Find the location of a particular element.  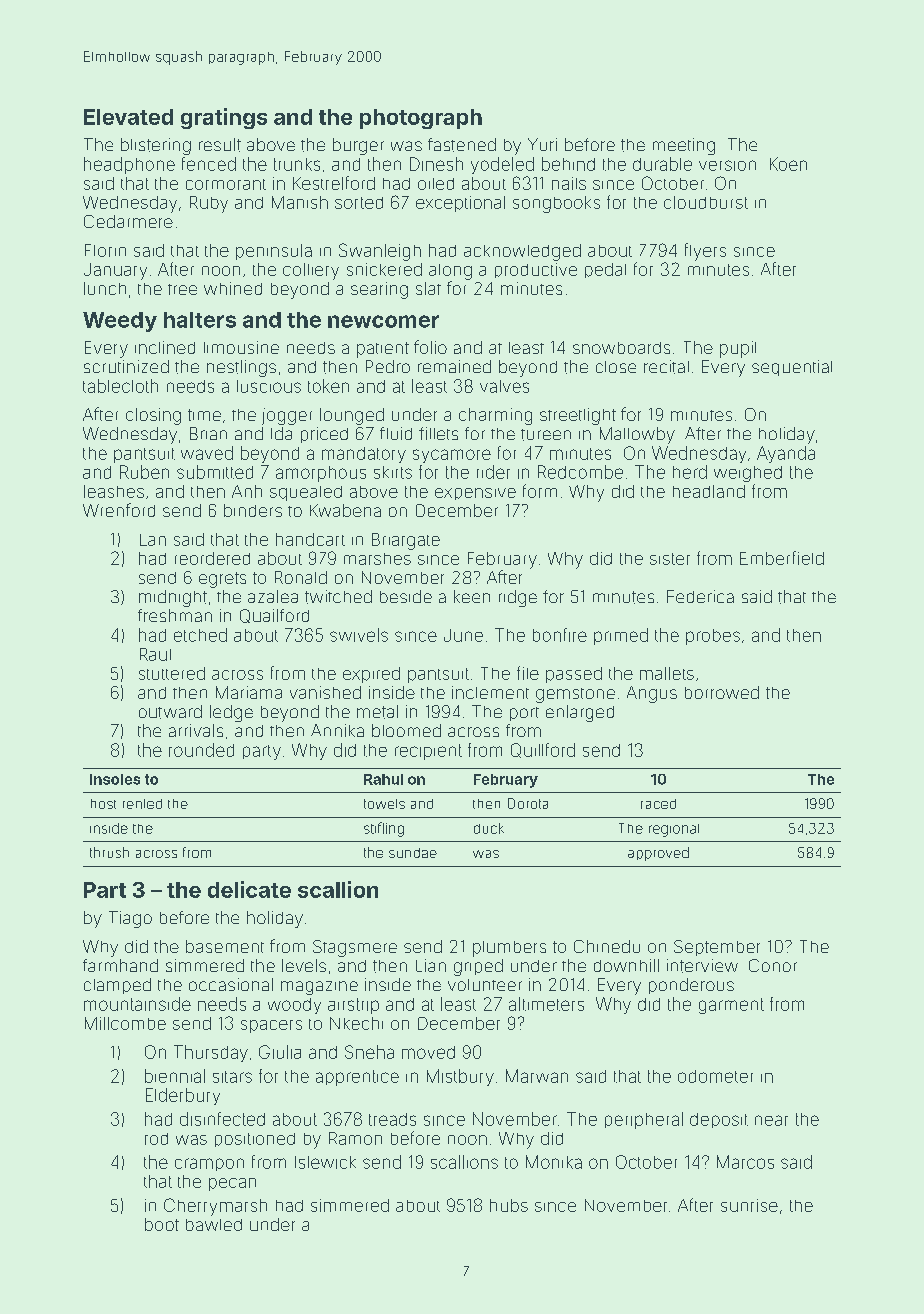

Monika is located at coordinates (554, 1162).
